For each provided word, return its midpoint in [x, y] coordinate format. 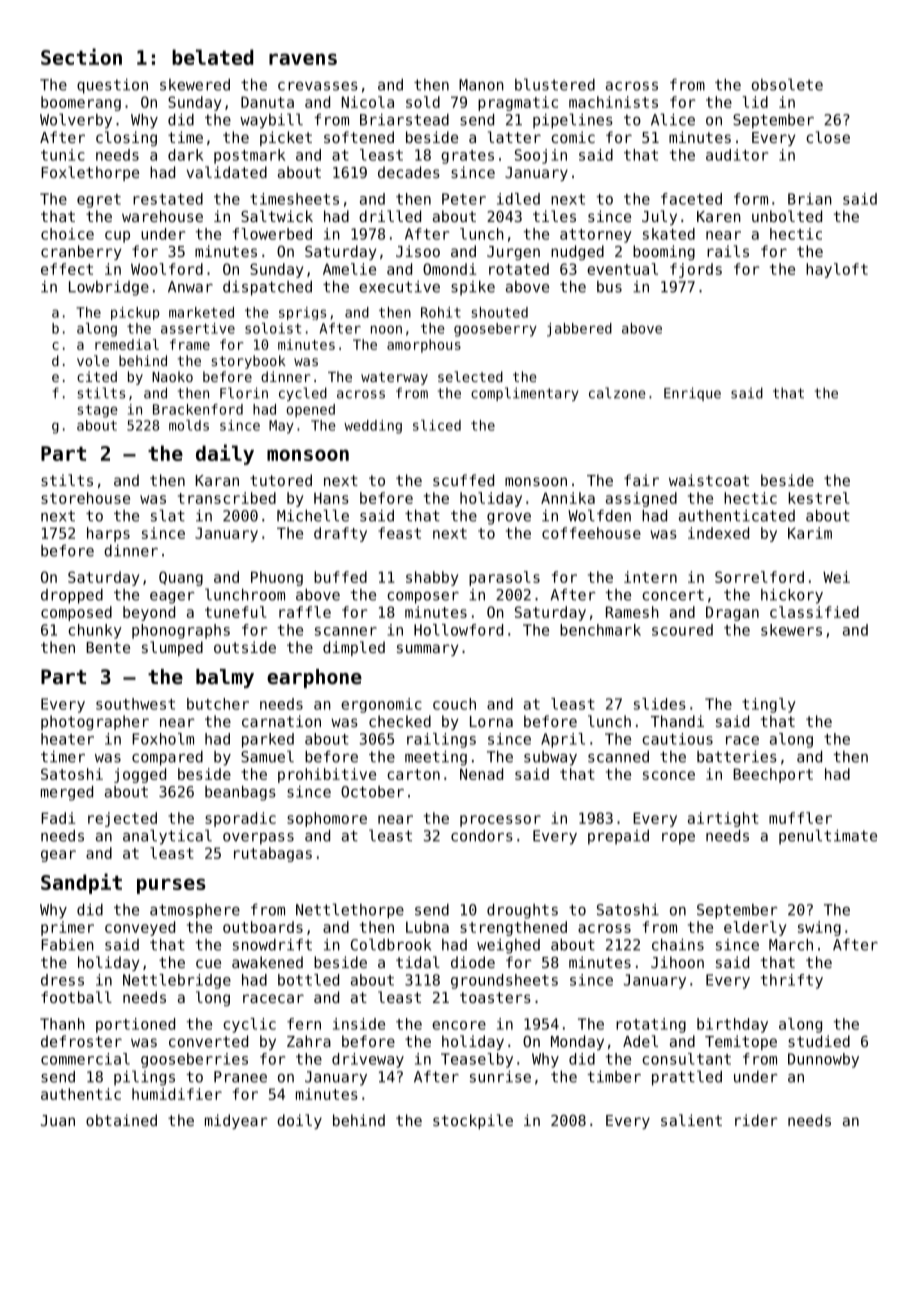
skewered [195, 85]
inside [359, 1024]
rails [728, 251]
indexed [718, 533]
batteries [737, 756]
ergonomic [381, 705]
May [281, 427]
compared [167, 758]
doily [299, 1121]
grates [467, 157]
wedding [373, 427]
